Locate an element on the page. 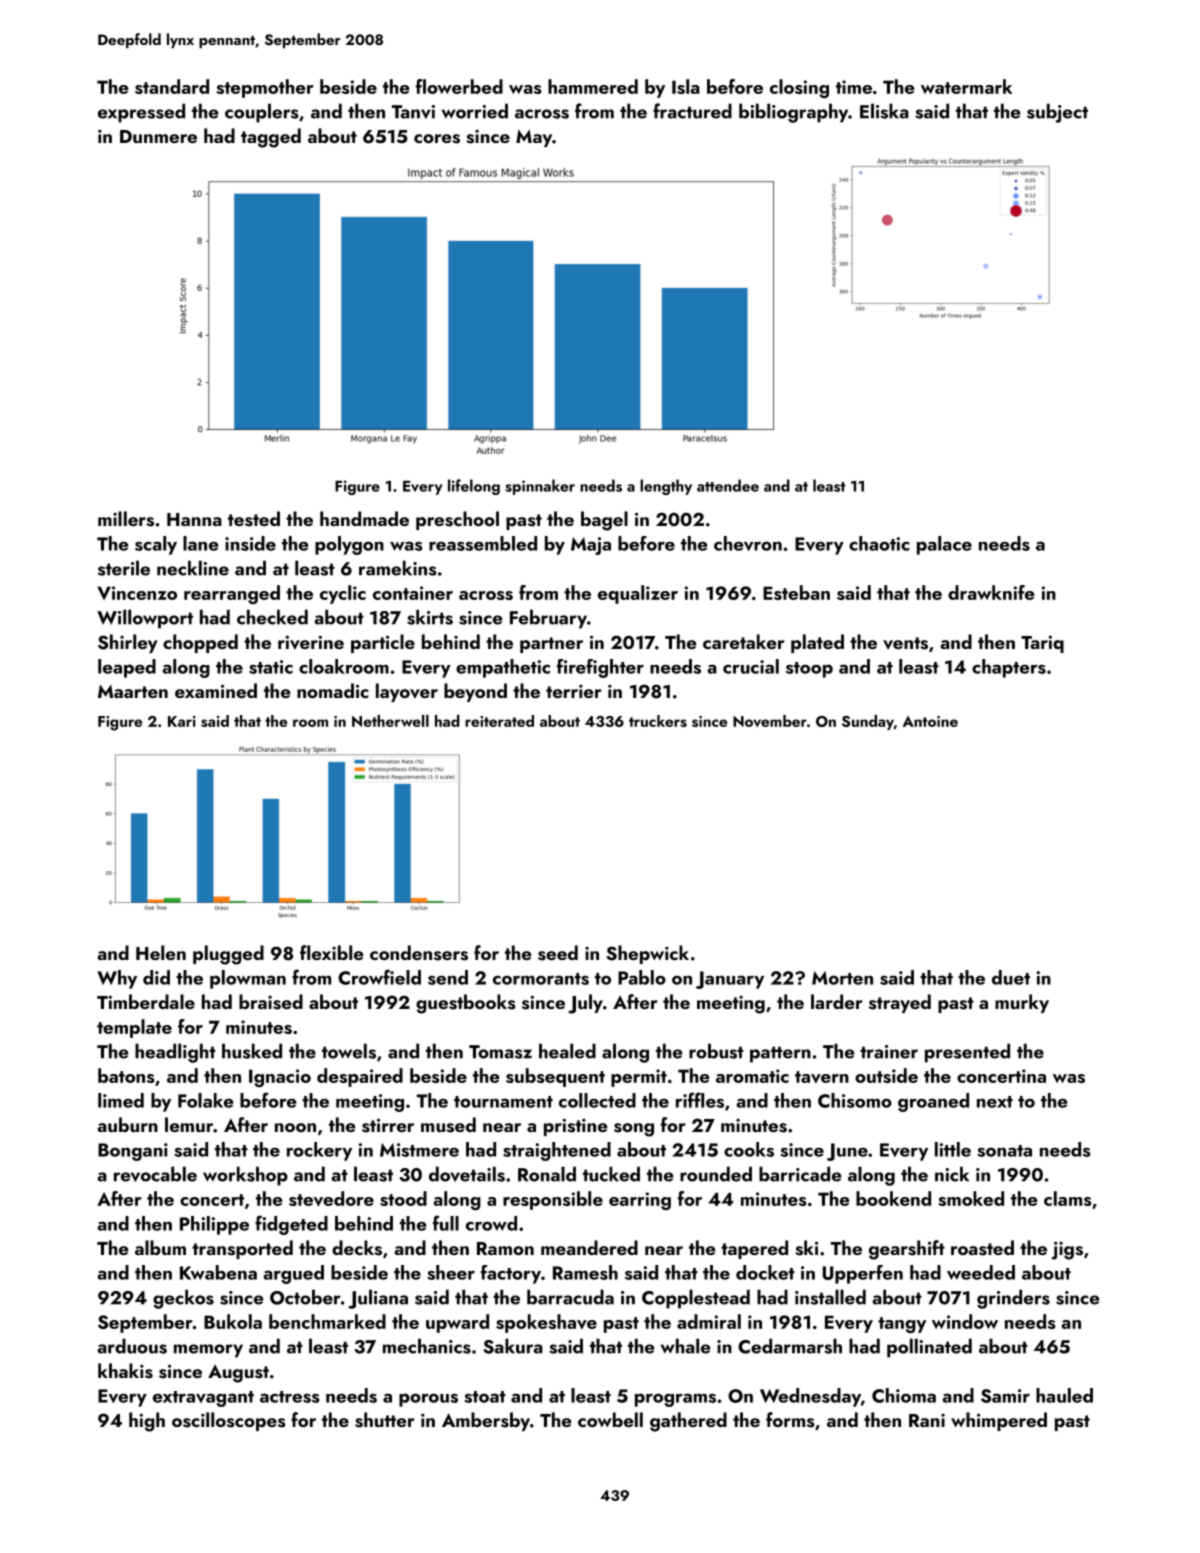 The height and width of the image is (1553, 1200). chapters is located at coordinates (1009, 668).
